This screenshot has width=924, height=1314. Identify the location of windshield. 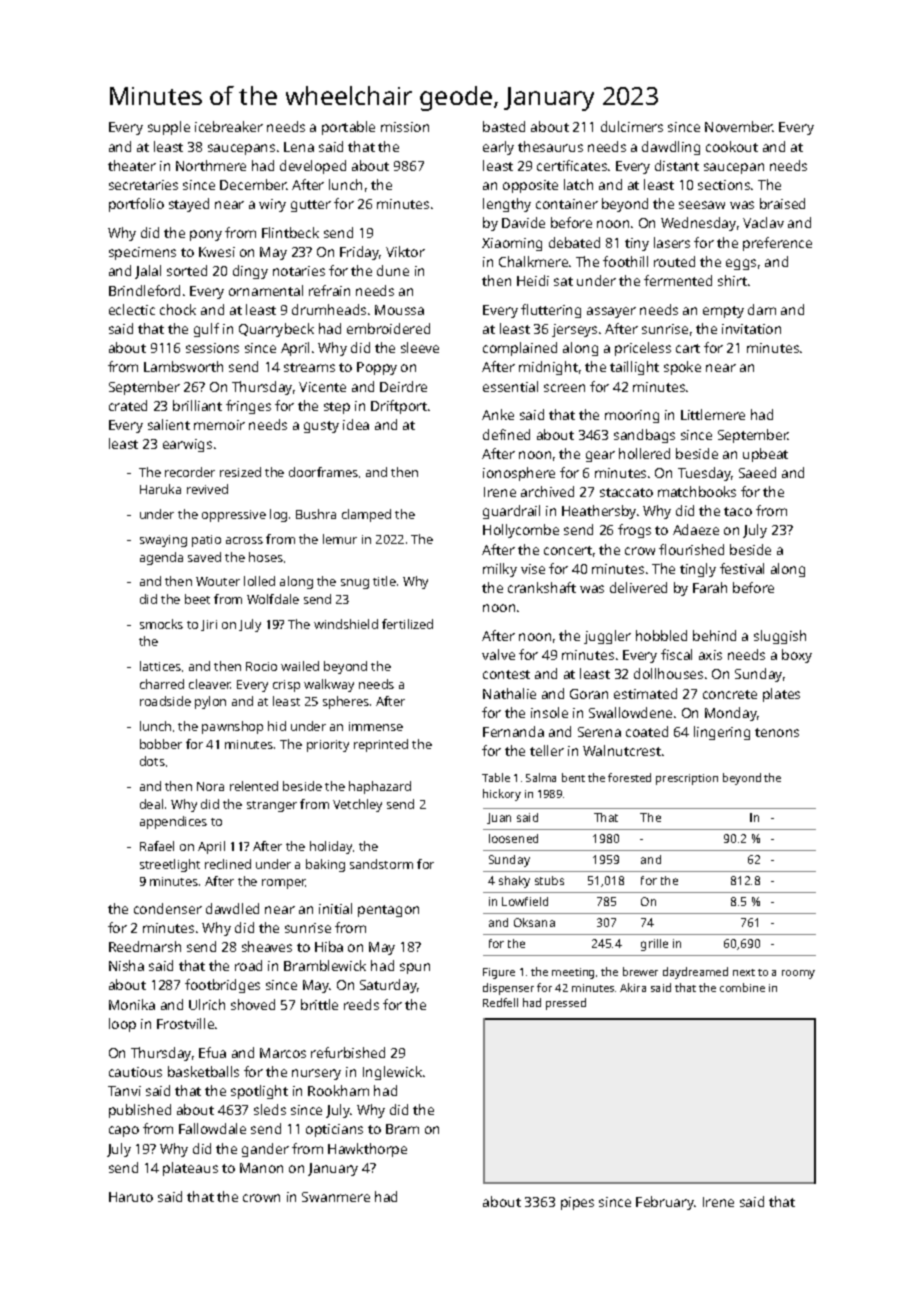
(346, 624).
